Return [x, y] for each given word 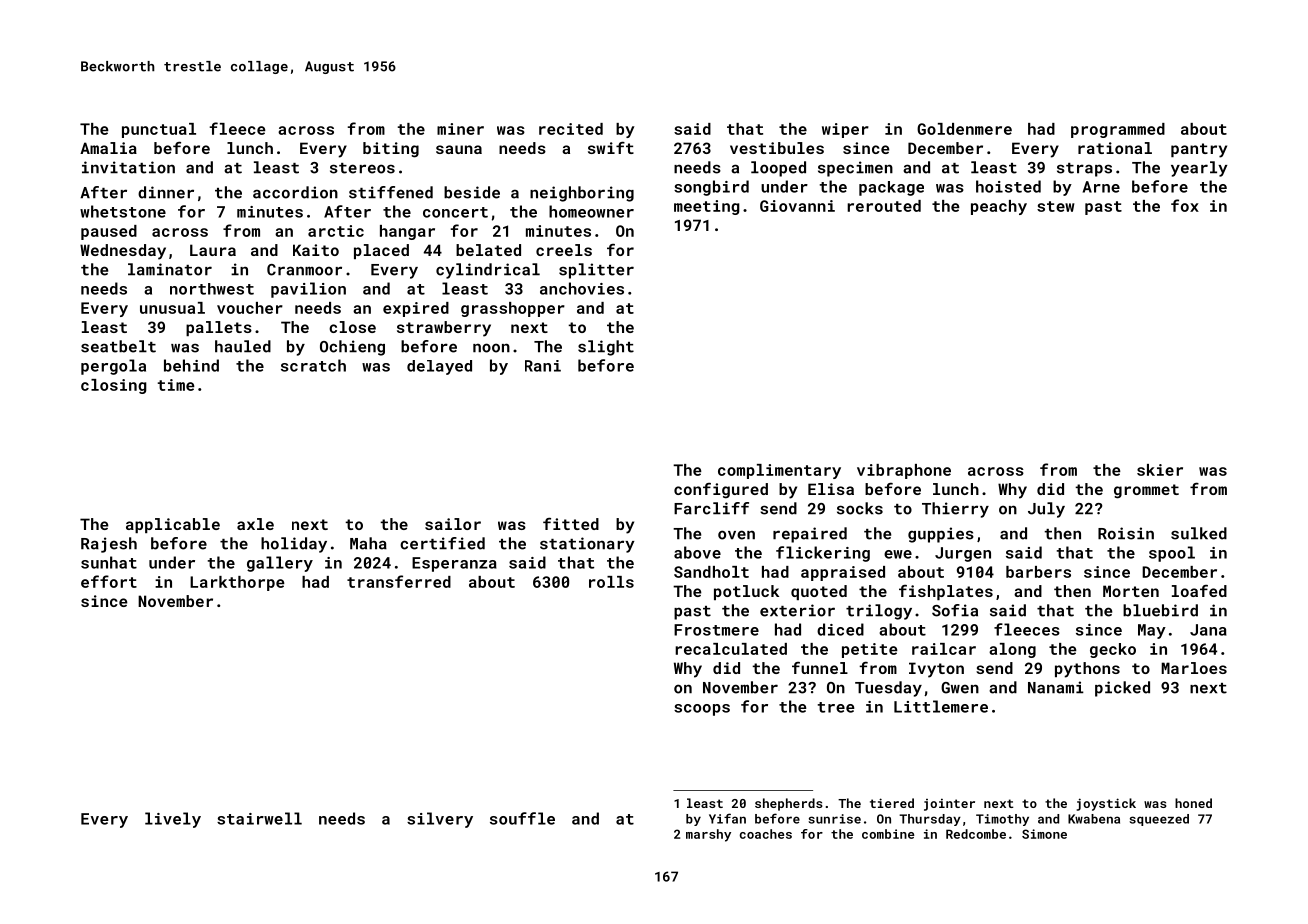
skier [1160, 470]
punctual [159, 130]
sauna [459, 149]
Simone [1044, 834]
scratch [313, 365]
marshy [708, 835]
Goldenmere [964, 129]
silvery [440, 820]
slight [606, 348]
